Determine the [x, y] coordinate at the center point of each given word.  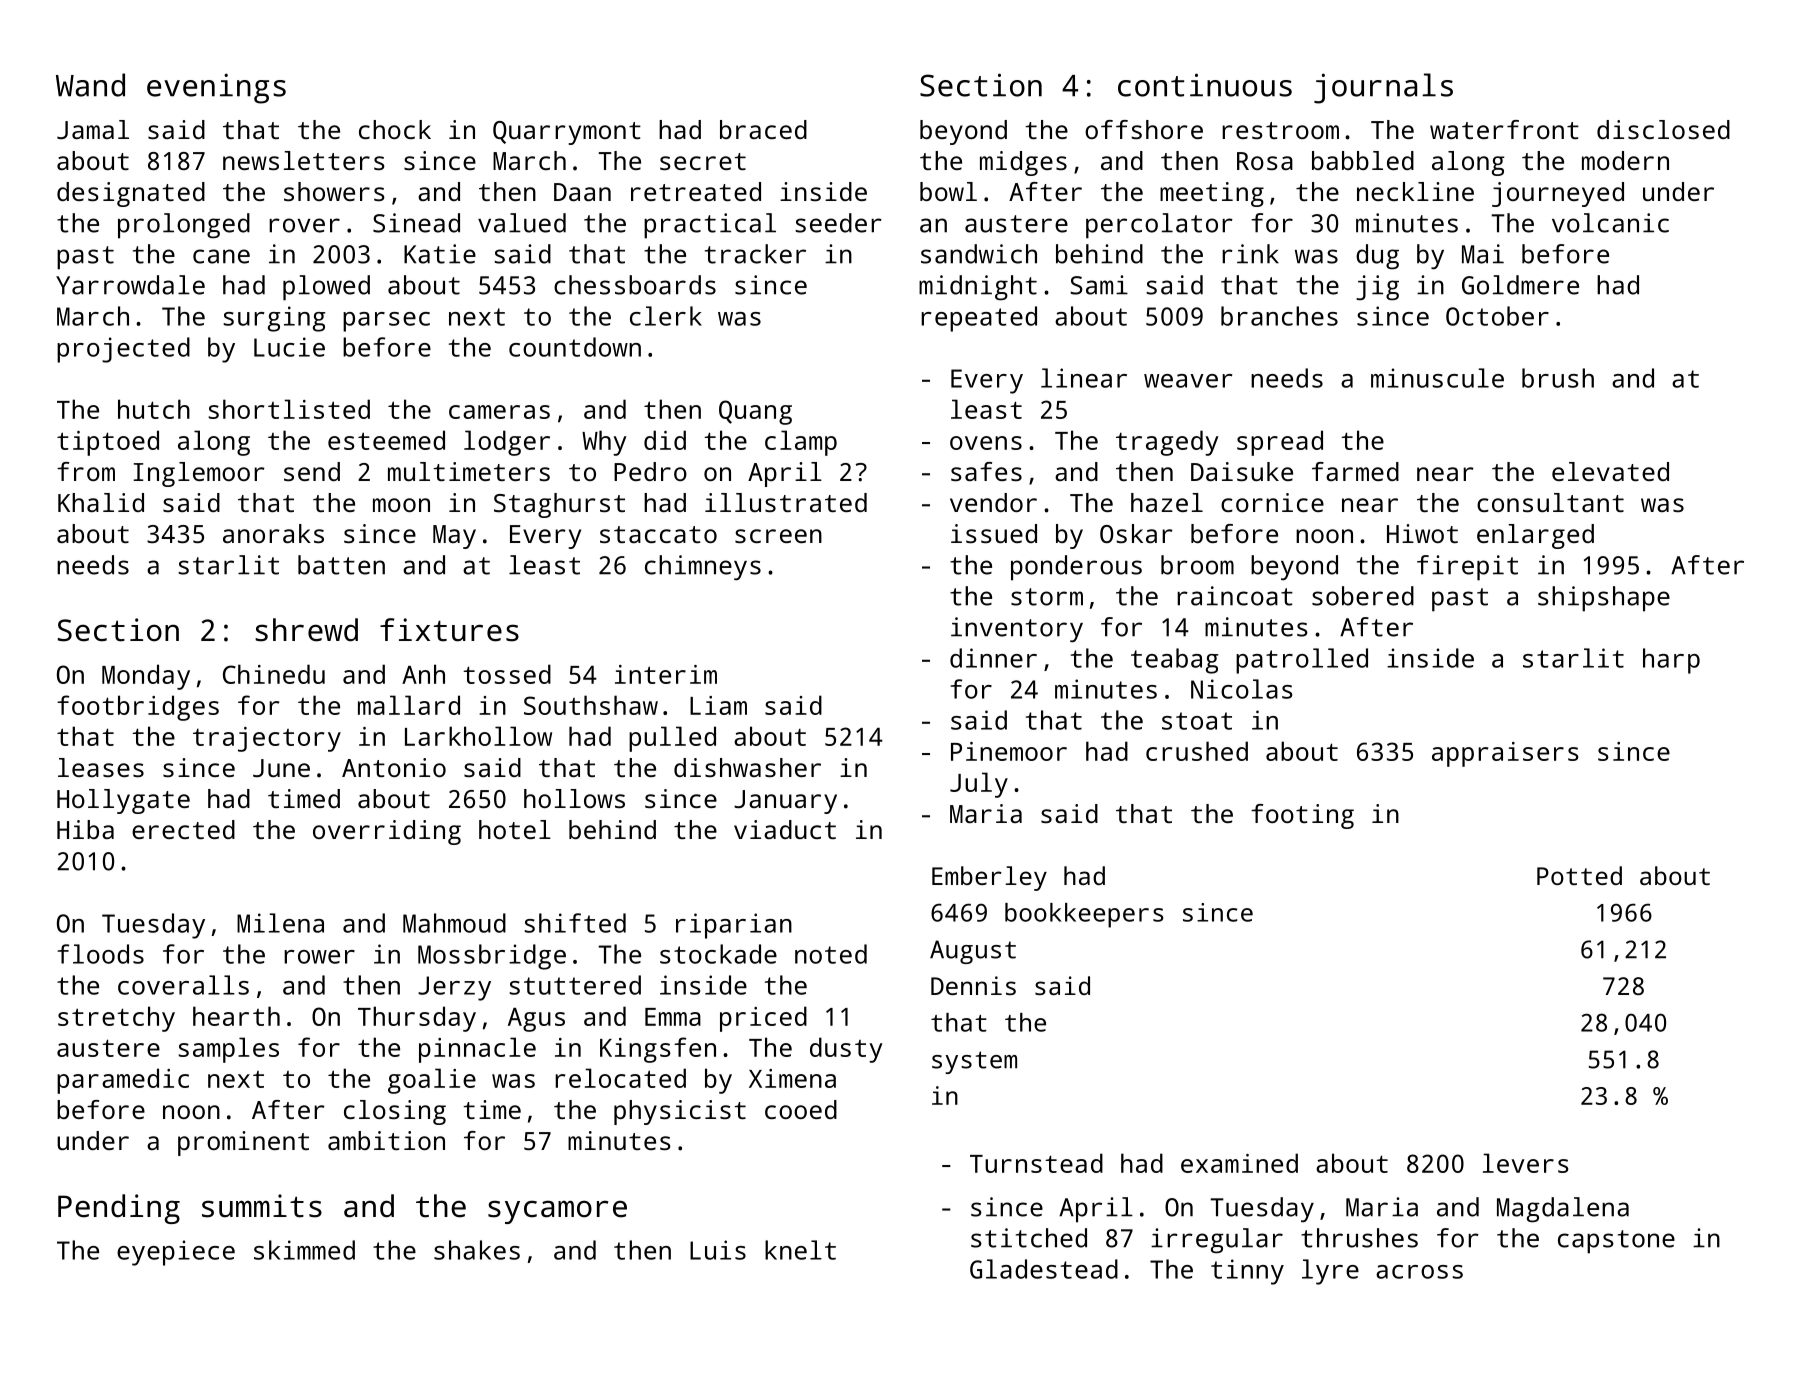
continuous [1205, 85]
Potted [1579, 875]
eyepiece [176, 1253]
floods [100, 954]
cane [221, 256]
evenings [216, 88]
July [979, 785]
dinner [993, 658]
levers [1526, 1163]
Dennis [973, 985]
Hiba [85, 829]
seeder [838, 223]
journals [1383, 88]
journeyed [1558, 194]
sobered [1363, 596]
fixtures [449, 630]
